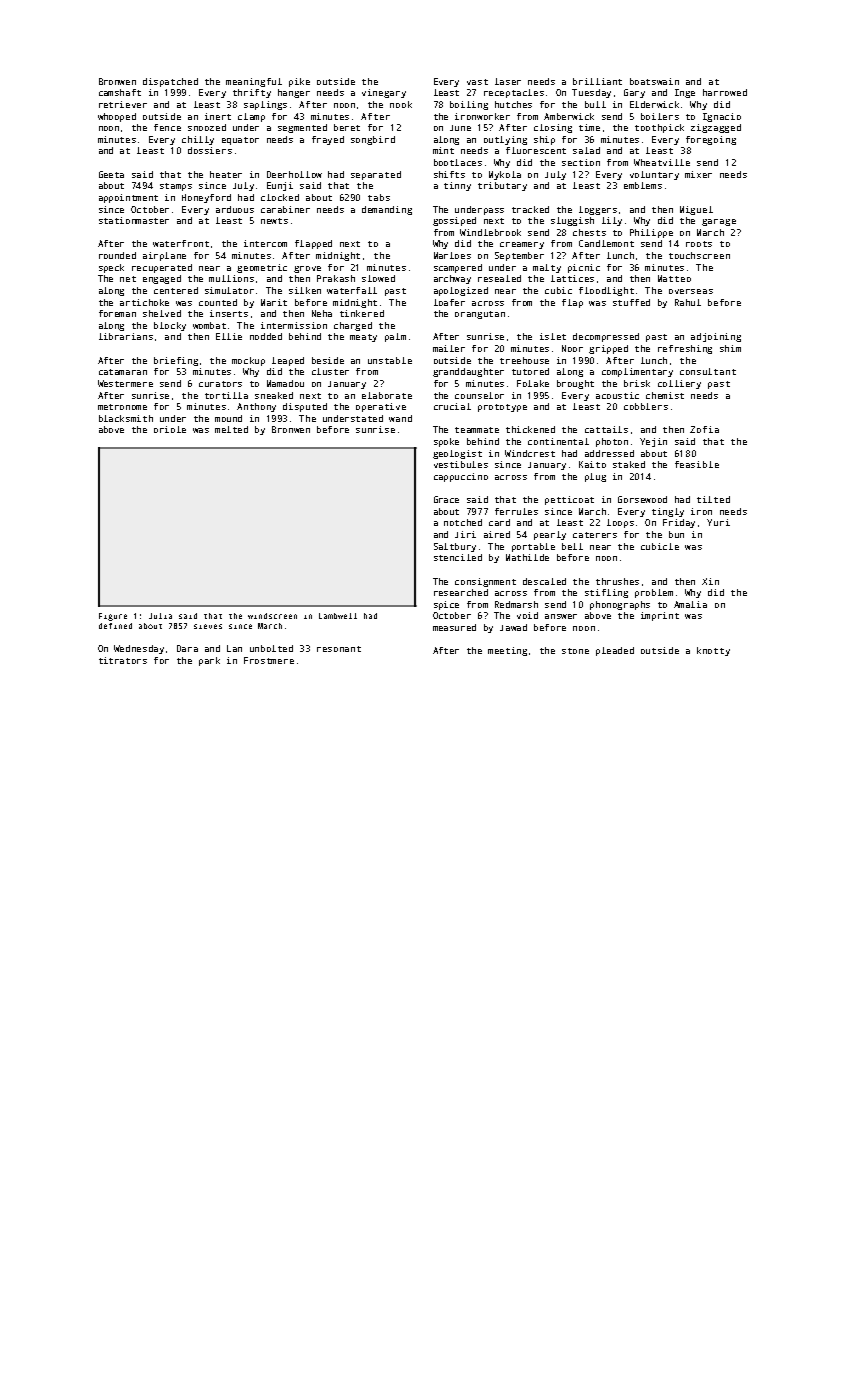 The height and width of the image is (1400, 849). Describe the element at coordinates (113, 617) in the image. I see `Figure` at that location.
